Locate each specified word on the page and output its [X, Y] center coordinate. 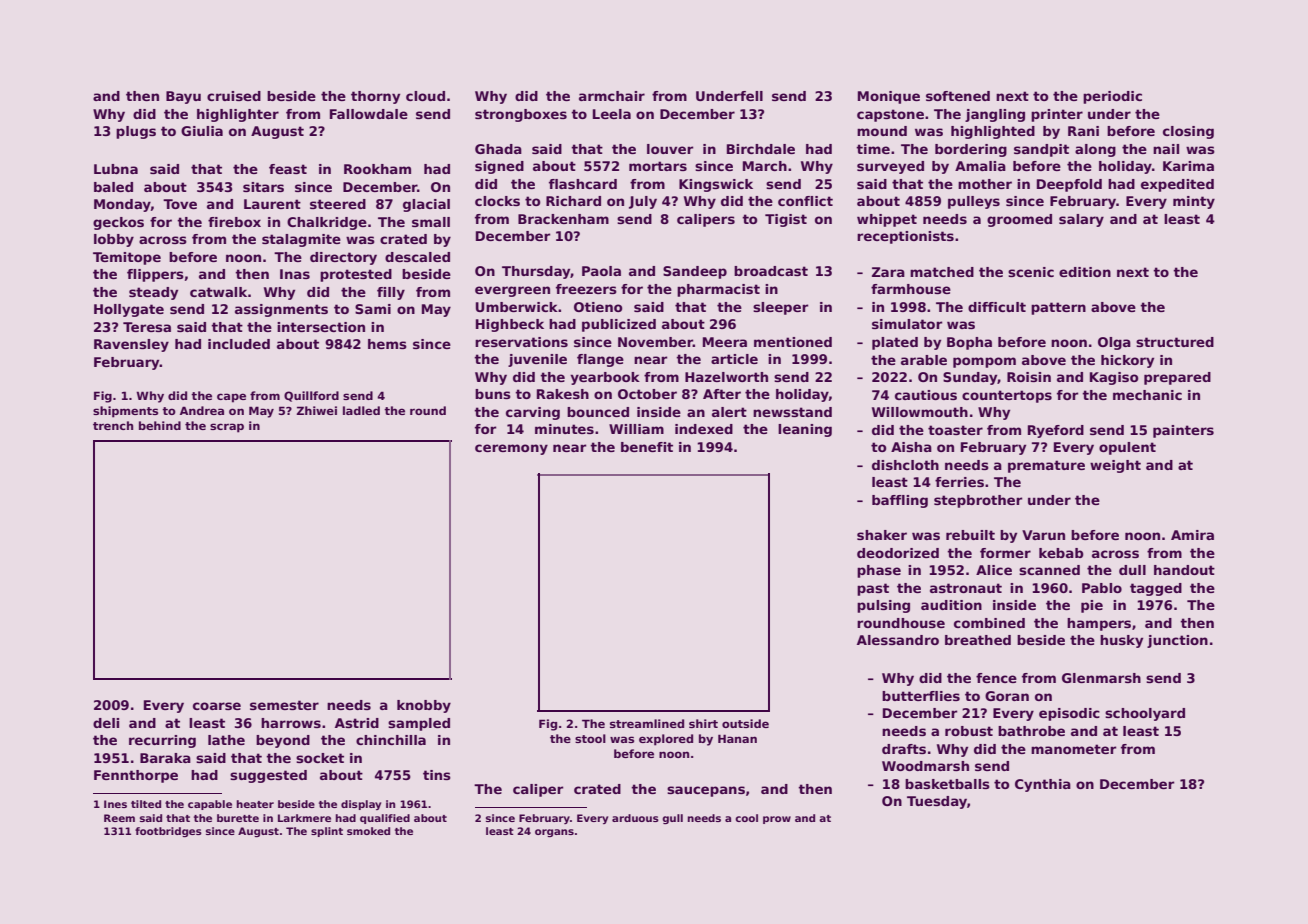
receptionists [905, 237]
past [873, 589]
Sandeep [695, 272]
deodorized [898, 553]
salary [1081, 220]
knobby [424, 706]
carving [533, 413]
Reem [119, 818]
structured [1175, 342]
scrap [227, 428]
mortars [658, 166]
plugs [136, 132]
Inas [295, 274]
